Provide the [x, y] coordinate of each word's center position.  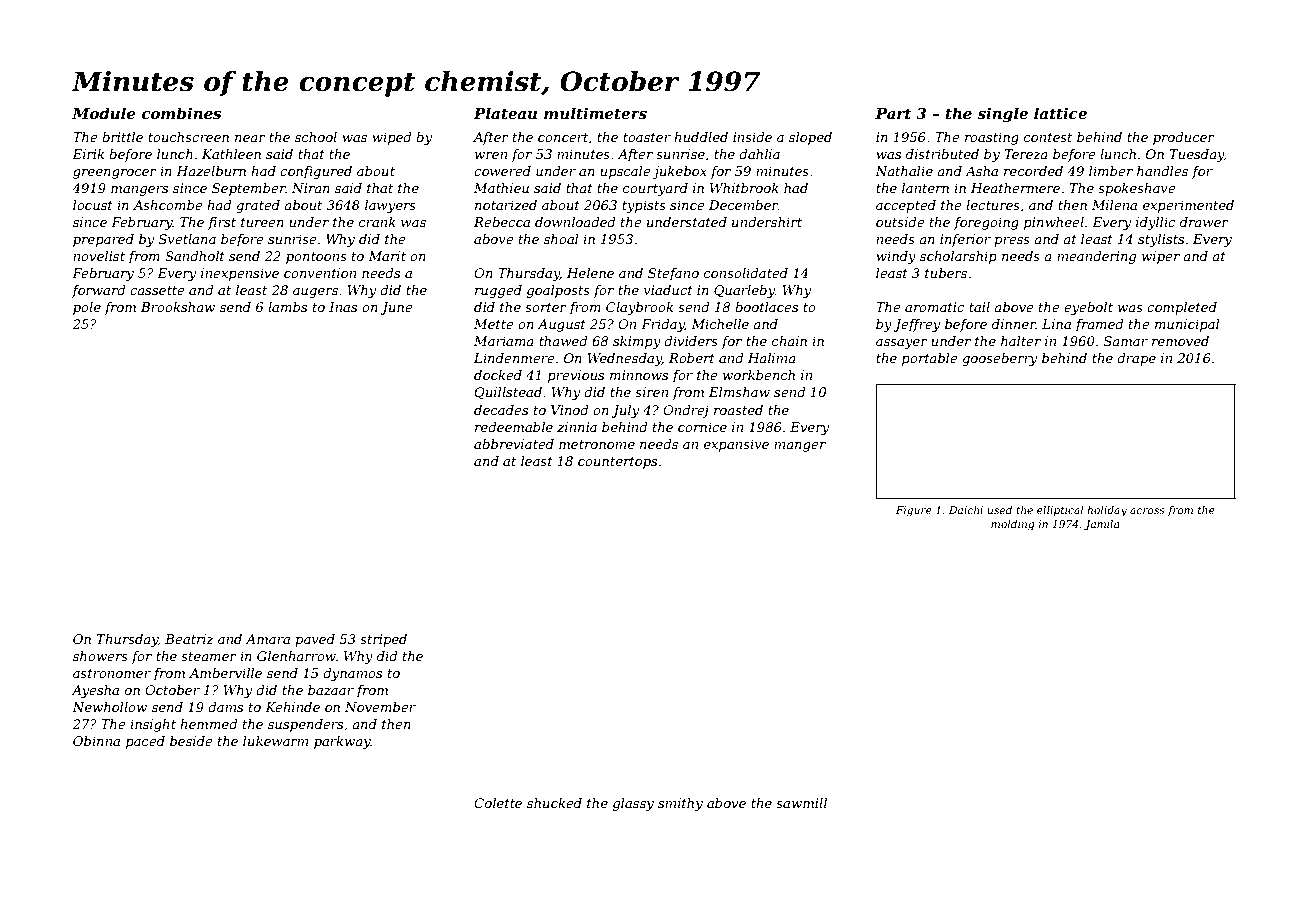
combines [181, 113]
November [380, 707]
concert [563, 137]
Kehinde [292, 707]
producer [1184, 138]
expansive [736, 445]
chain [789, 341]
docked [498, 375]
